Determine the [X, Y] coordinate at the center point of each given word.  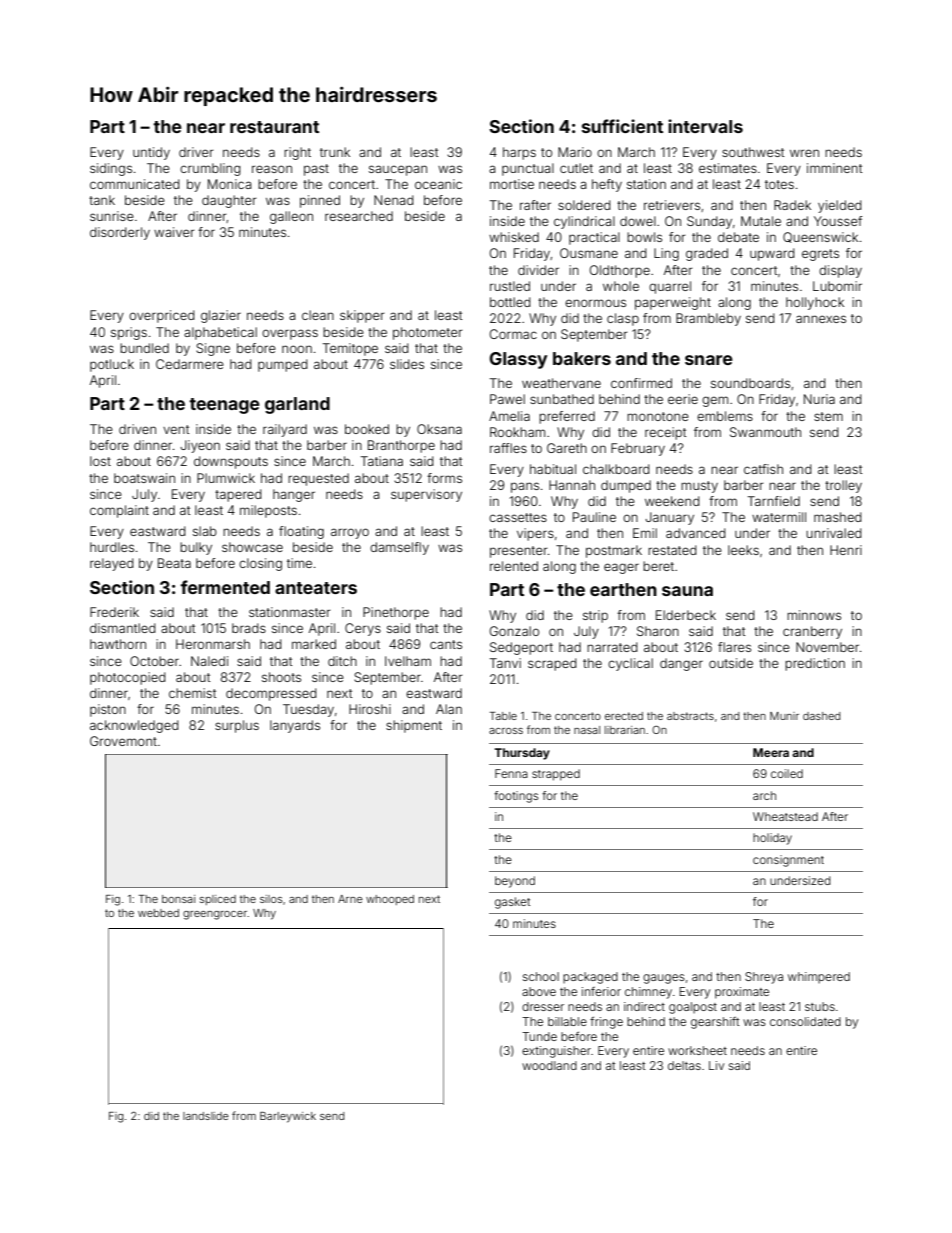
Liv [716, 1065]
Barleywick [288, 1117]
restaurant [274, 127]
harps [519, 153]
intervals [705, 126]
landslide [206, 1116]
